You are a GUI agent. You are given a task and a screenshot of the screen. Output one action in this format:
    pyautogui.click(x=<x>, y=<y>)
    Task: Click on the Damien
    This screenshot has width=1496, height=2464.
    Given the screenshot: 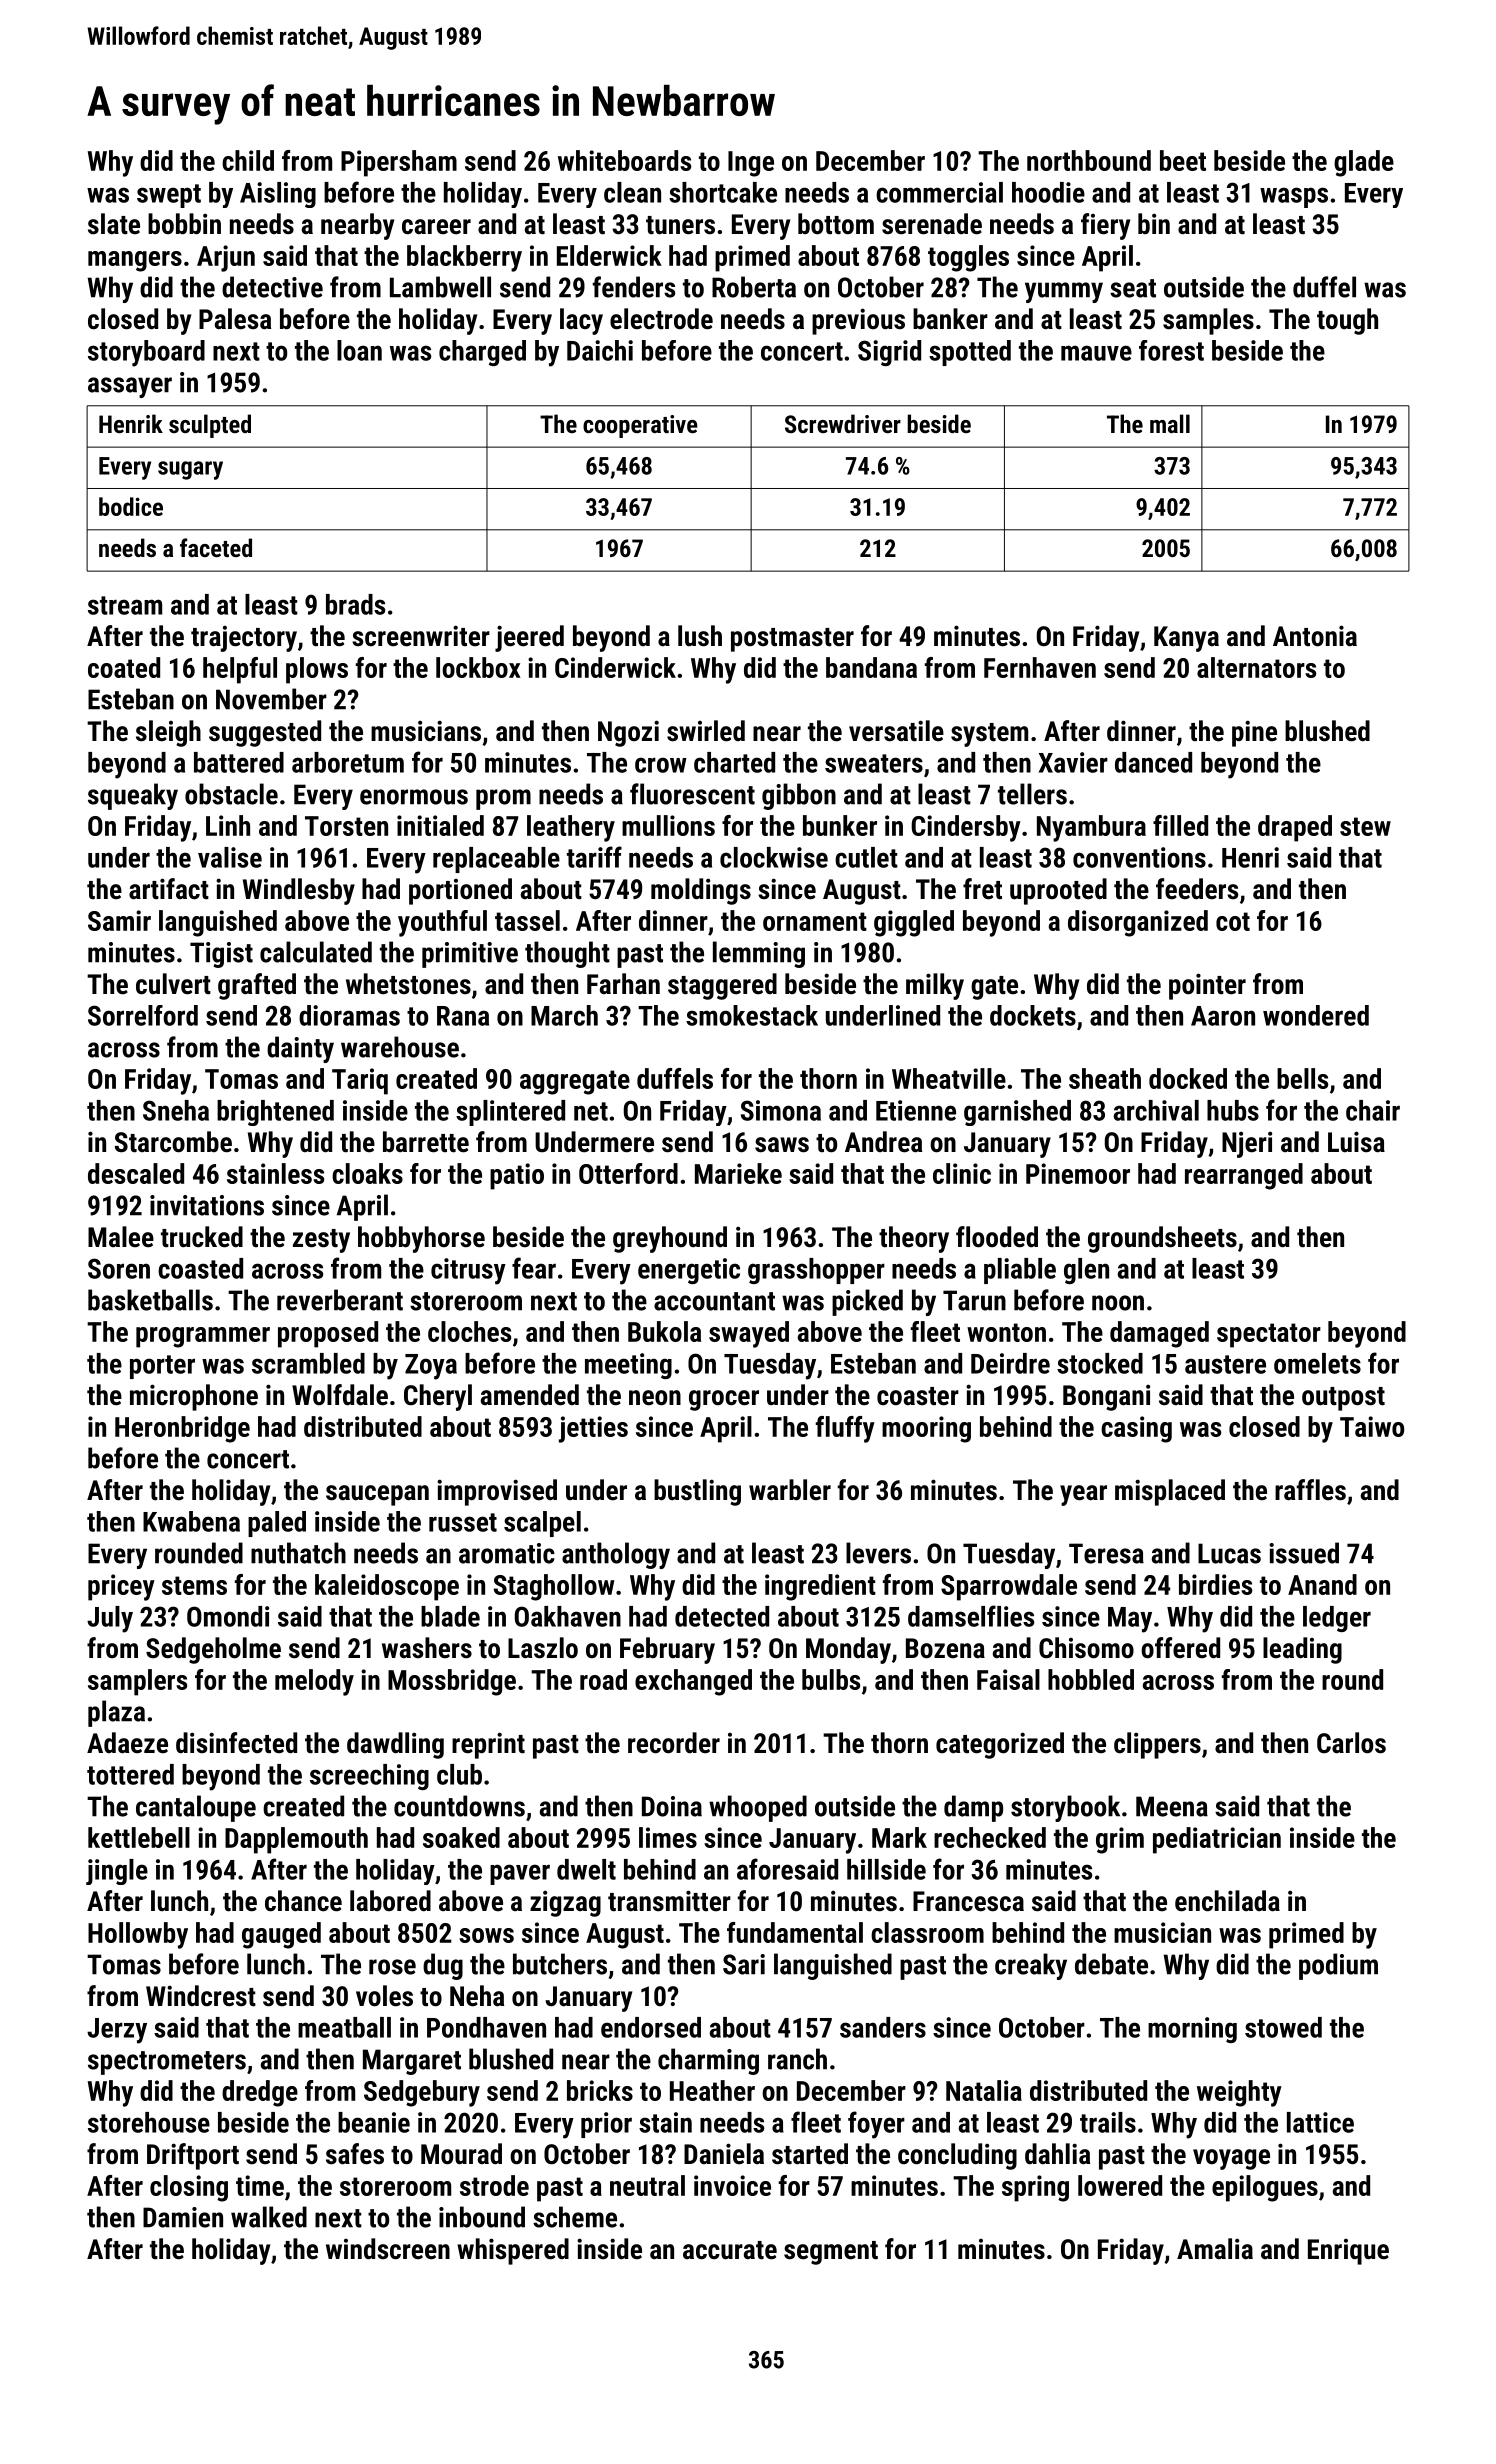 What is the action you would take?
    pyautogui.click(x=183, y=2217)
